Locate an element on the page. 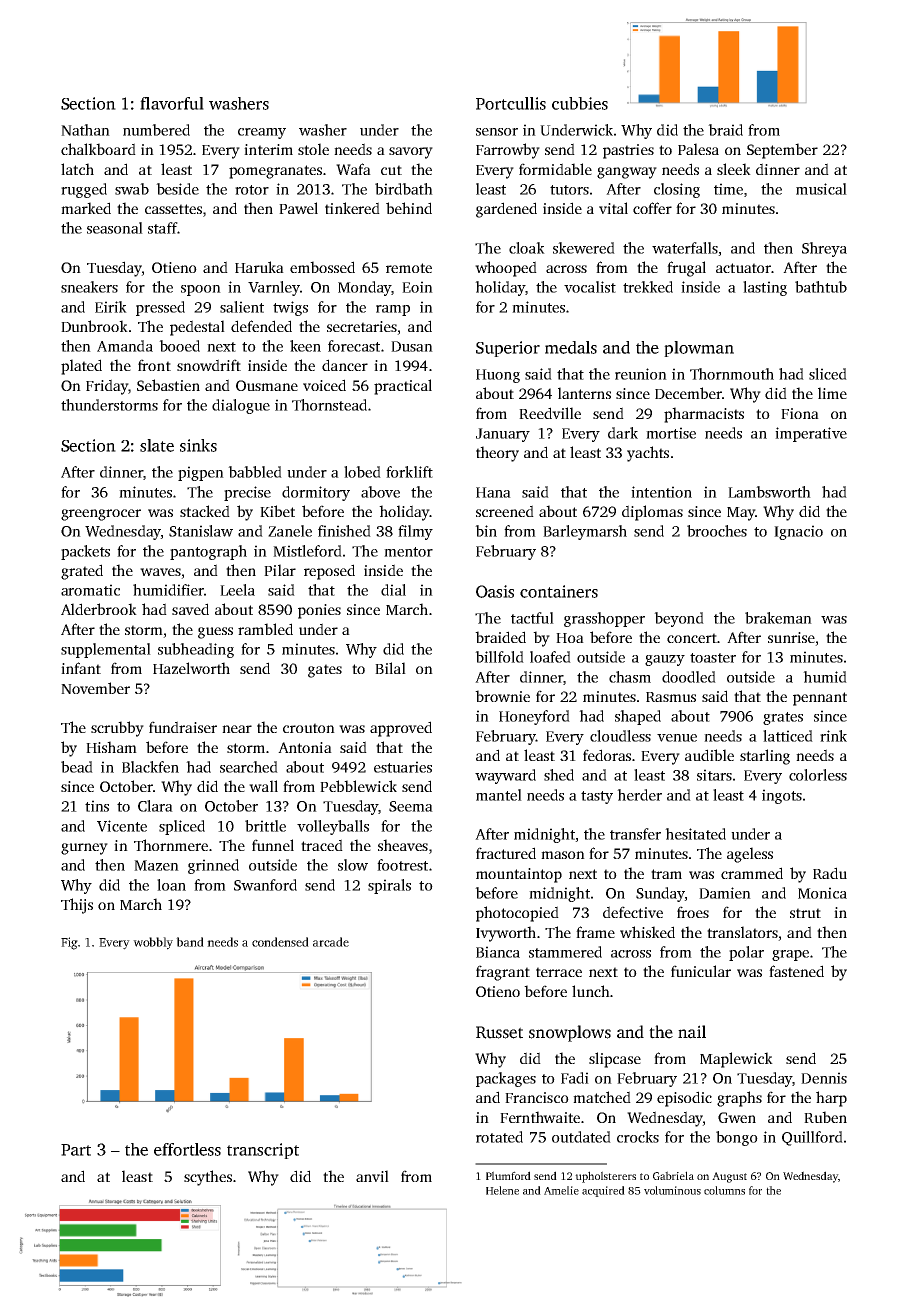 The image size is (908, 1316). matched is located at coordinates (602, 1097).
